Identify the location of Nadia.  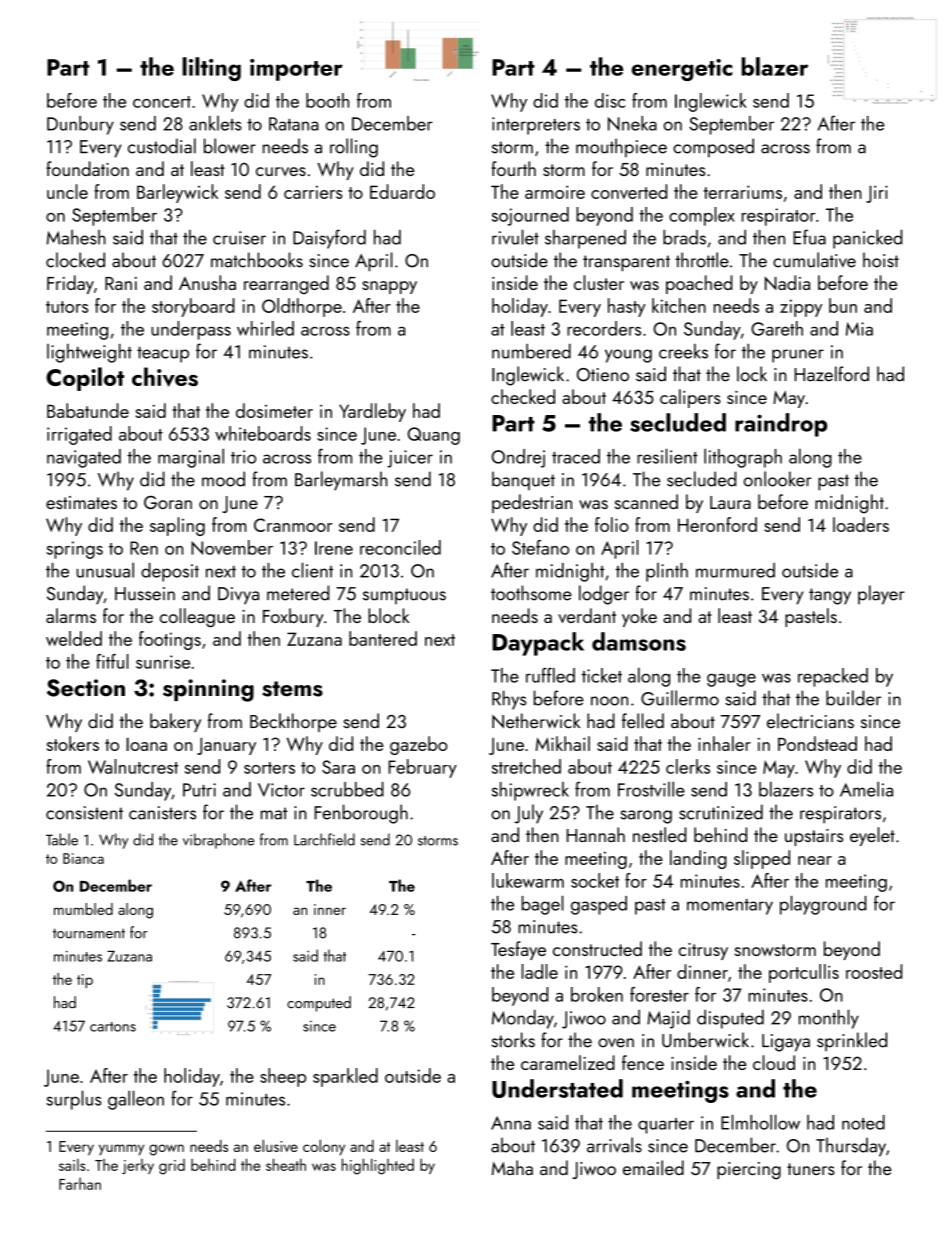
(787, 282).
